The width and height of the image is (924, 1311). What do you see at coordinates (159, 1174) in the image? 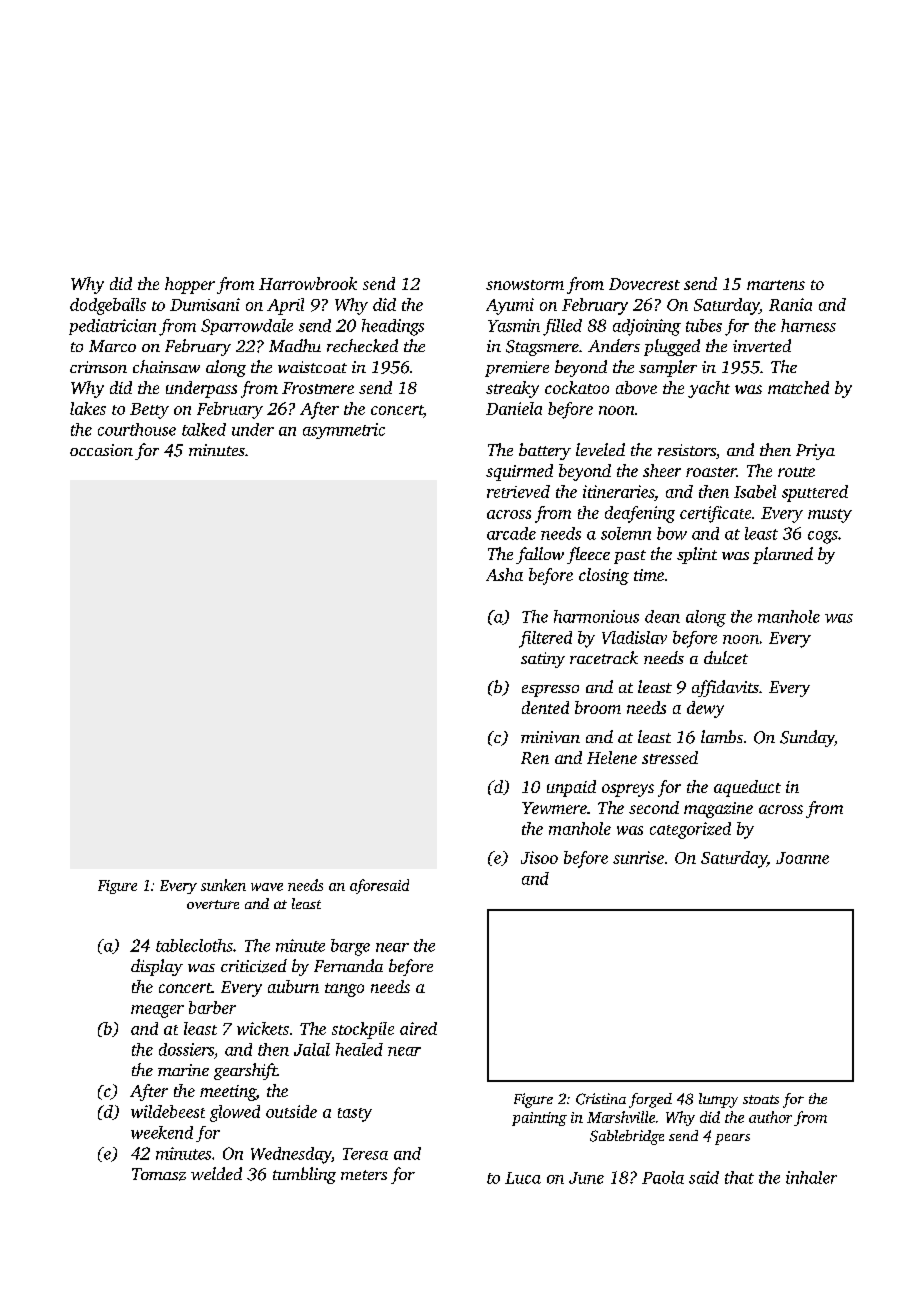
I see `Tomasz` at bounding box center [159, 1174].
